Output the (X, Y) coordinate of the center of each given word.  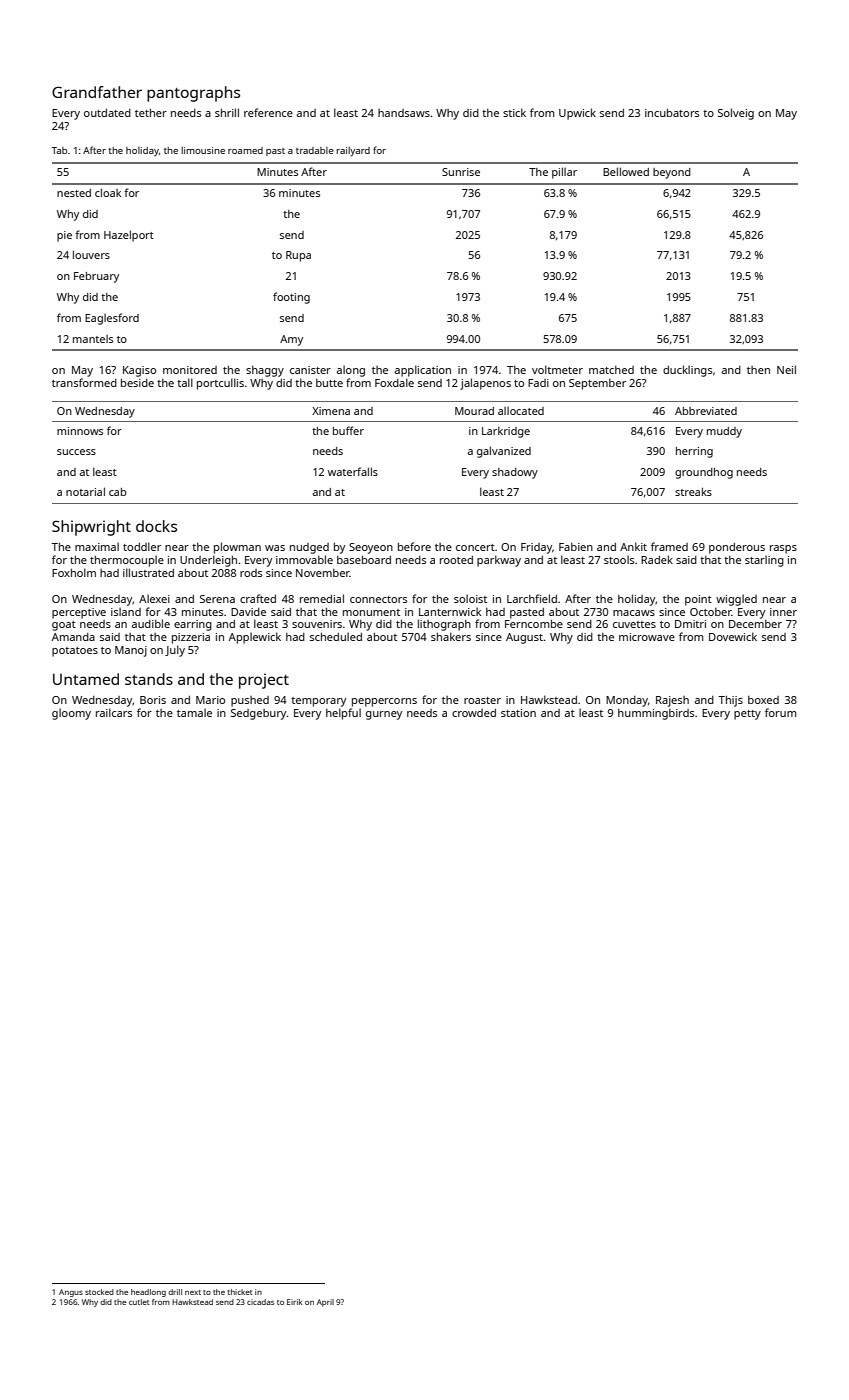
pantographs (193, 94)
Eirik (295, 1302)
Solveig (736, 114)
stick (514, 112)
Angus (71, 1293)
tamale (194, 712)
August (524, 638)
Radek (657, 559)
